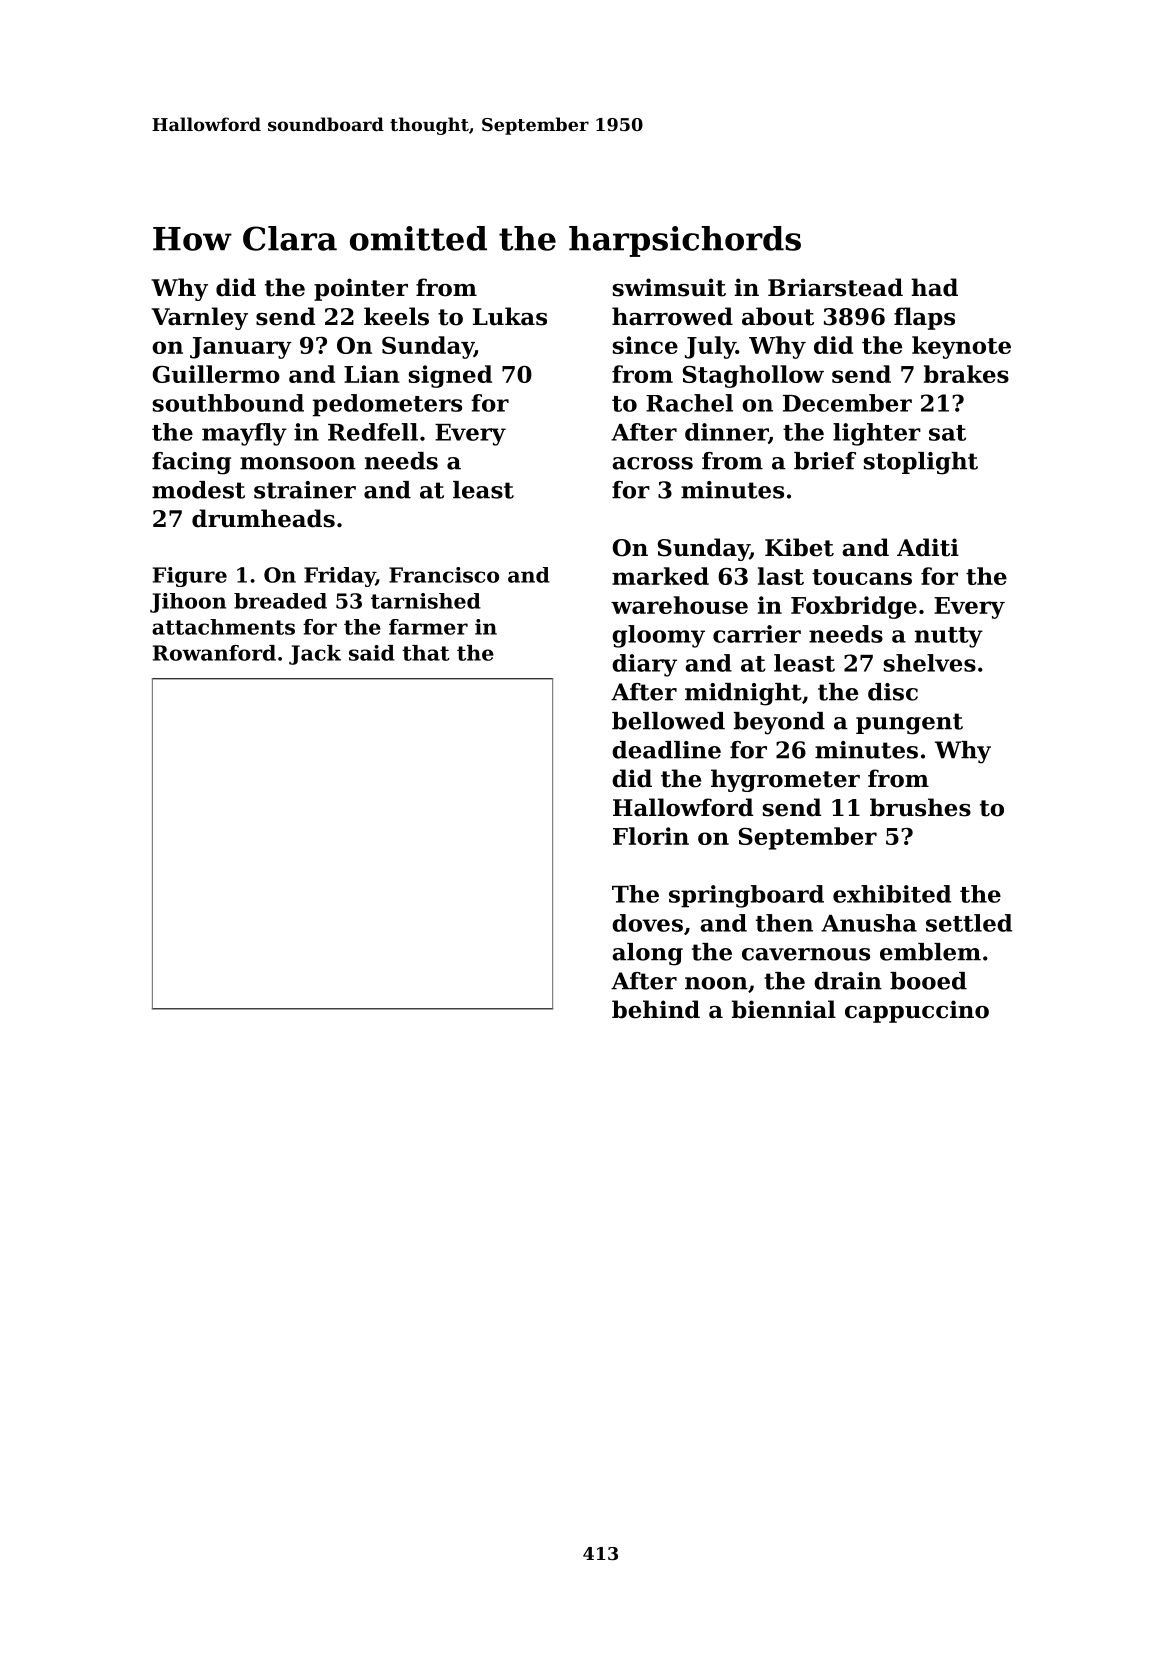 The height and width of the document is (1654, 1165). What do you see at coordinates (361, 289) in the document?
I see `pointer` at bounding box center [361, 289].
